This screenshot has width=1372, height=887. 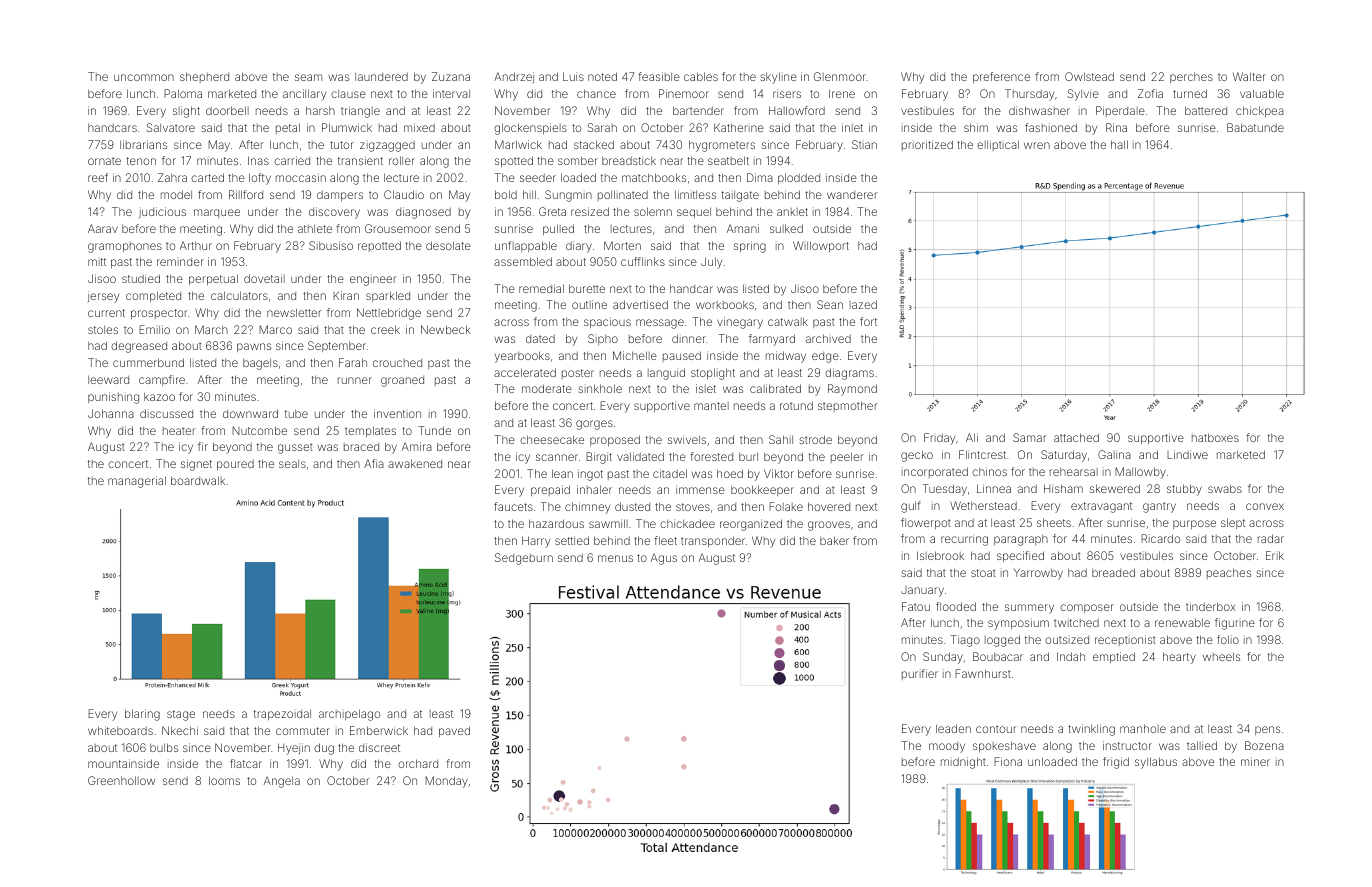 What do you see at coordinates (404, 194) in the screenshot?
I see `Claudio` at bounding box center [404, 194].
